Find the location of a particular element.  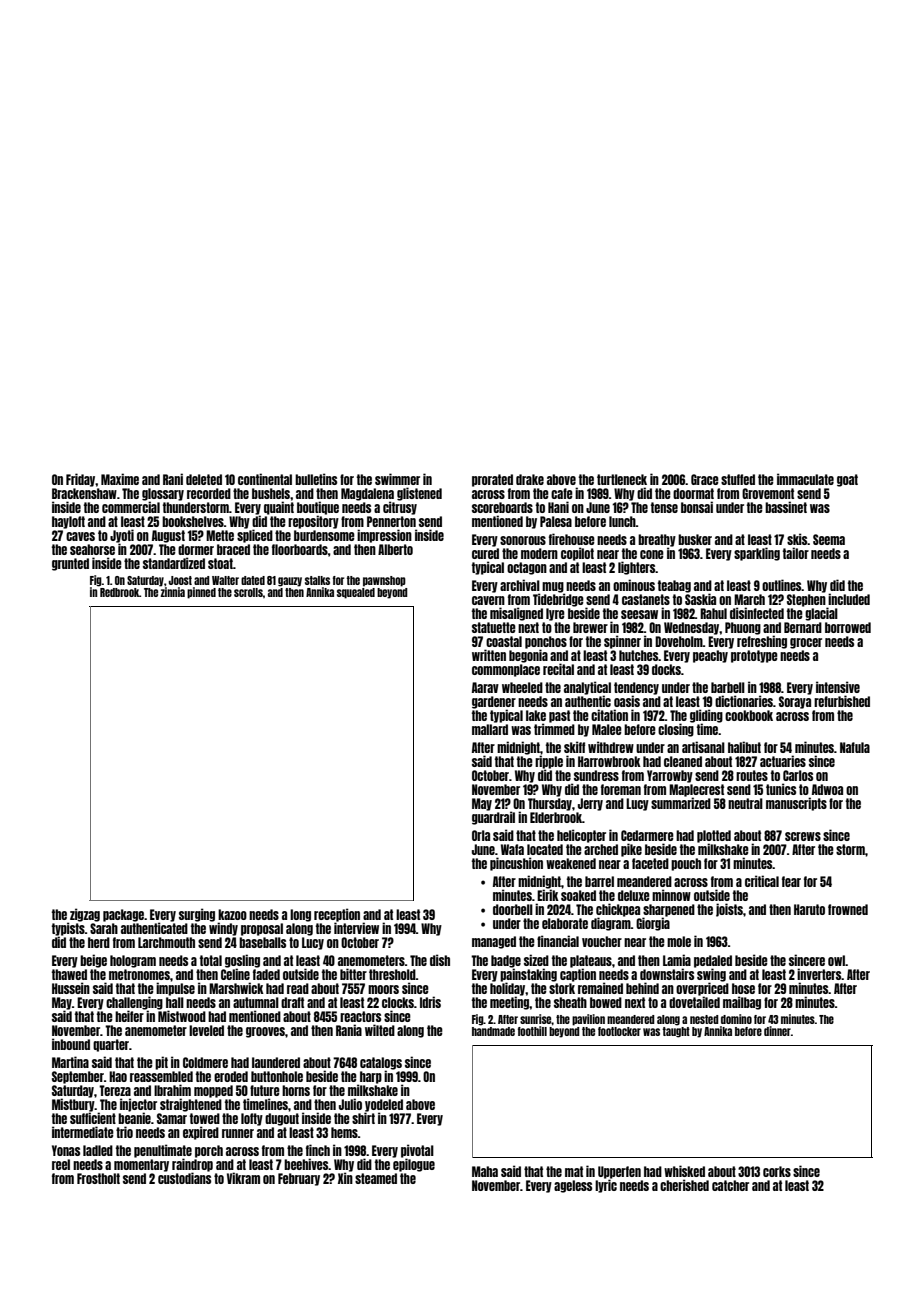

glacial is located at coordinates (821, 614).
